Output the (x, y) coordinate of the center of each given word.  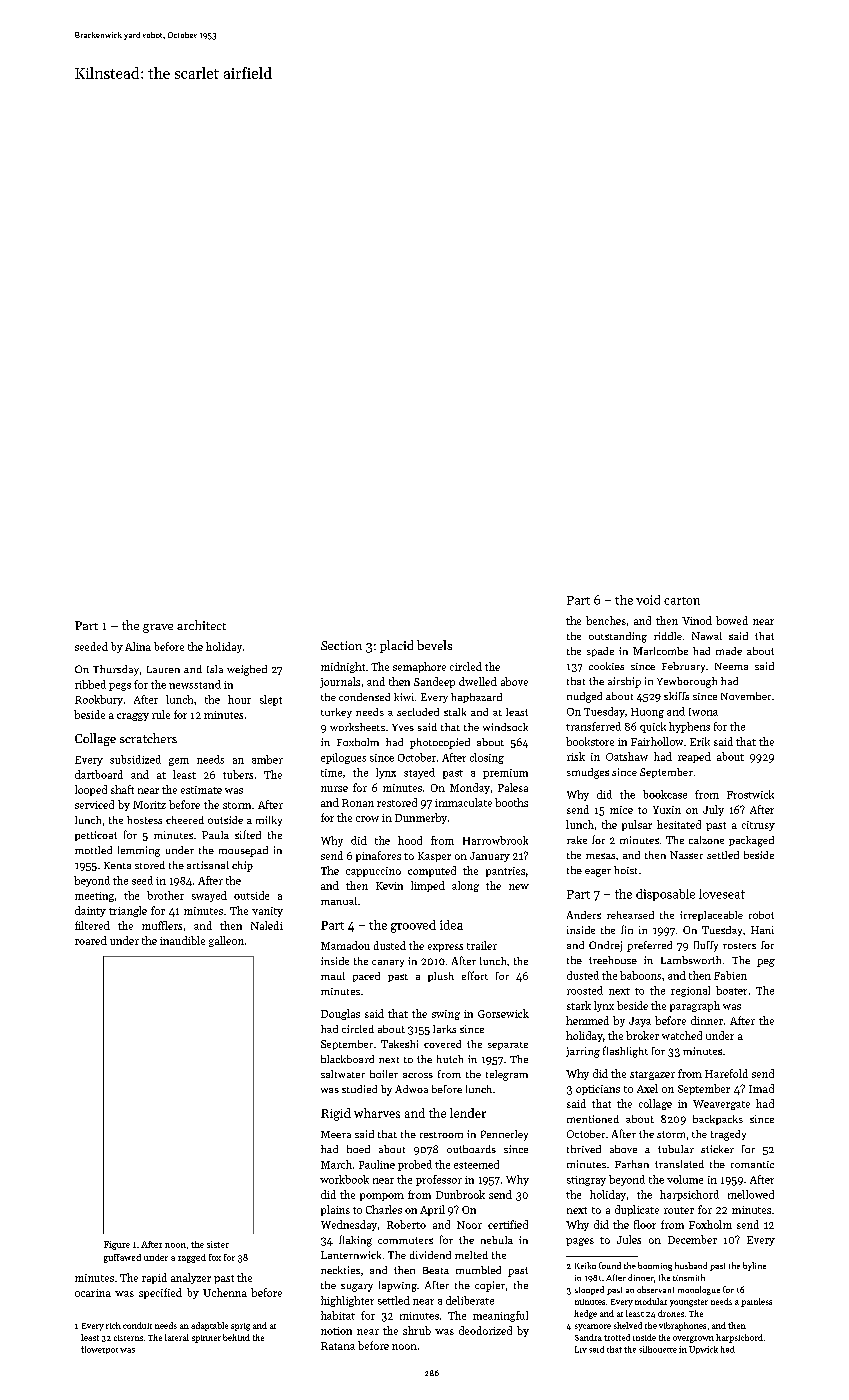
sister (218, 1244)
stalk (455, 712)
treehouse (613, 960)
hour (239, 699)
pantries (505, 872)
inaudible (182, 940)
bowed (732, 620)
